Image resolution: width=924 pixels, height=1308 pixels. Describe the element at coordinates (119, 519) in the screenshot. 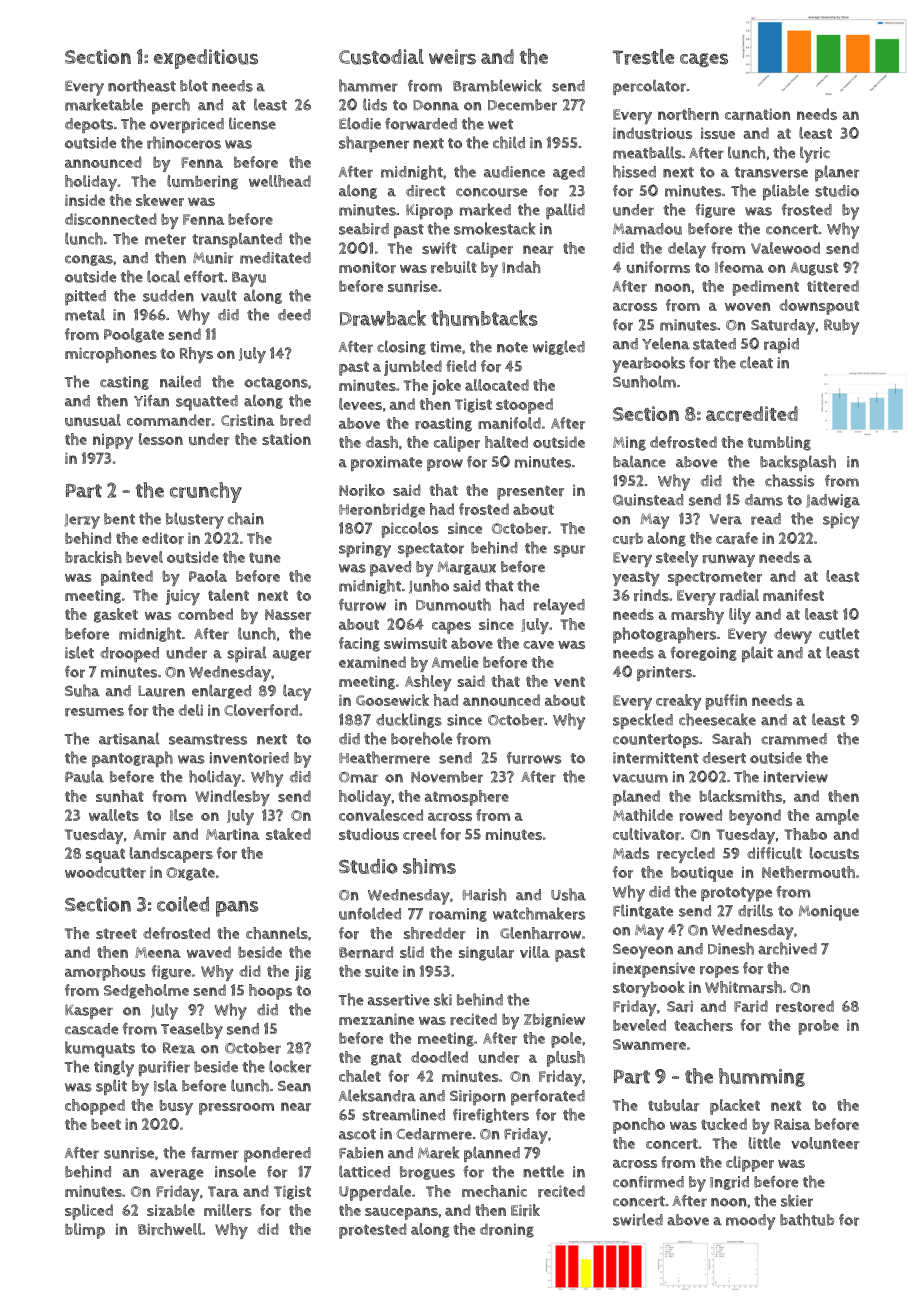

I see `bent` at that location.
